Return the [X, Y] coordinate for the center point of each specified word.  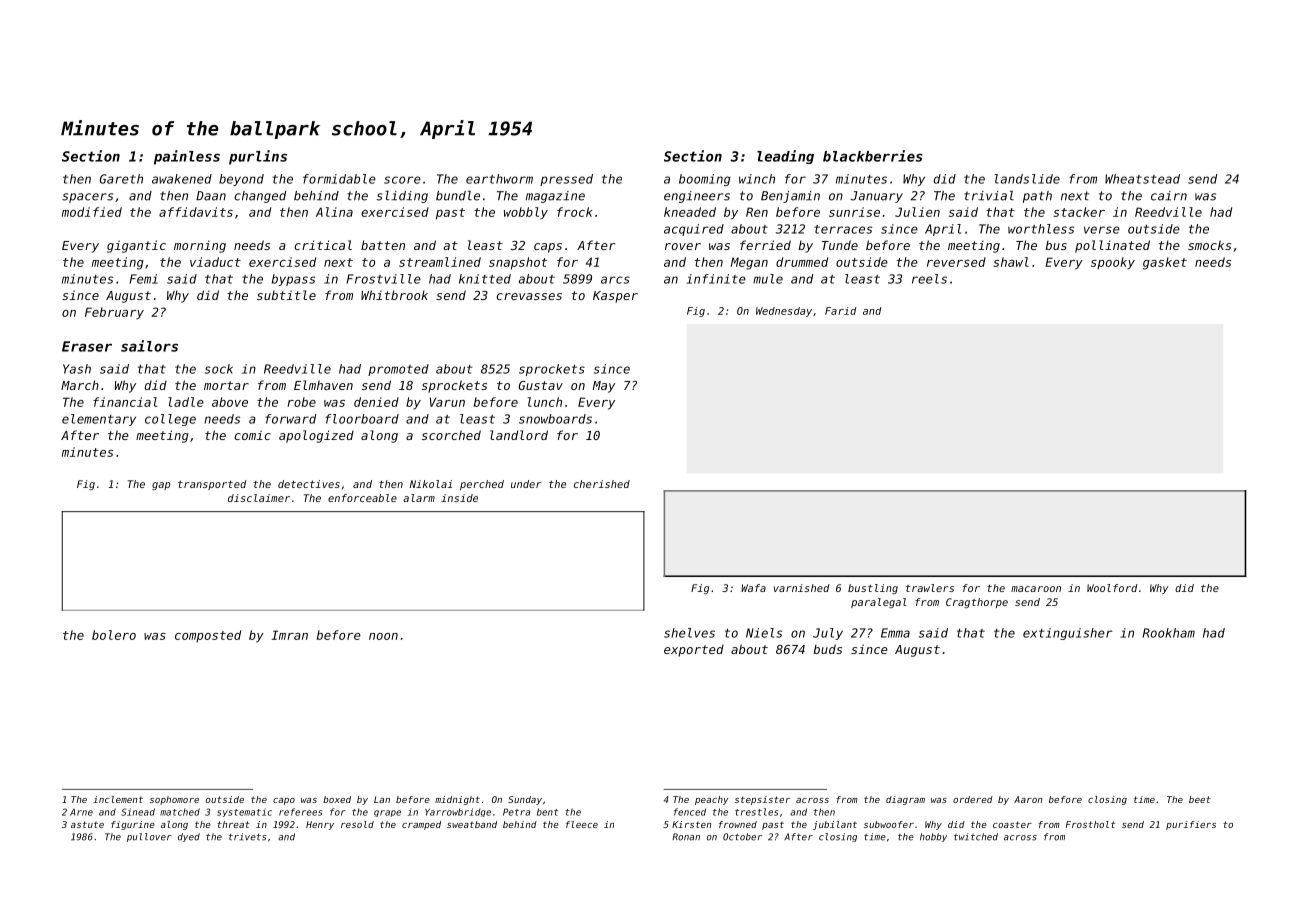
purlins [258, 157]
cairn [1169, 196]
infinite [716, 279]
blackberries [873, 156]
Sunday [525, 800]
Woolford [1112, 588]
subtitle [286, 295]
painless [187, 157]
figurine [133, 825]
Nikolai [431, 484]
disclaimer [259, 498]
